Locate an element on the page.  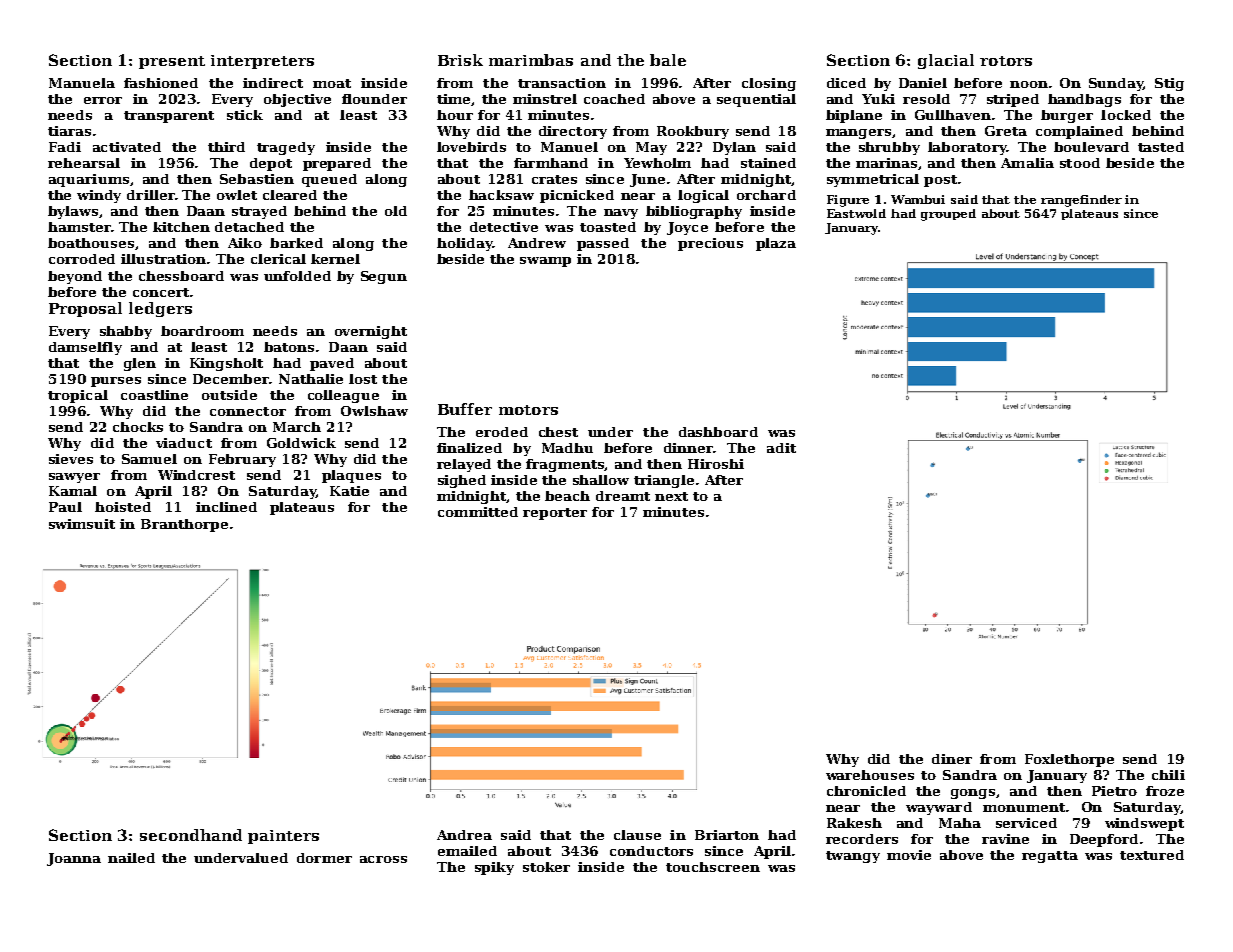
rangefinder is located at coordinates (1081, 201).
